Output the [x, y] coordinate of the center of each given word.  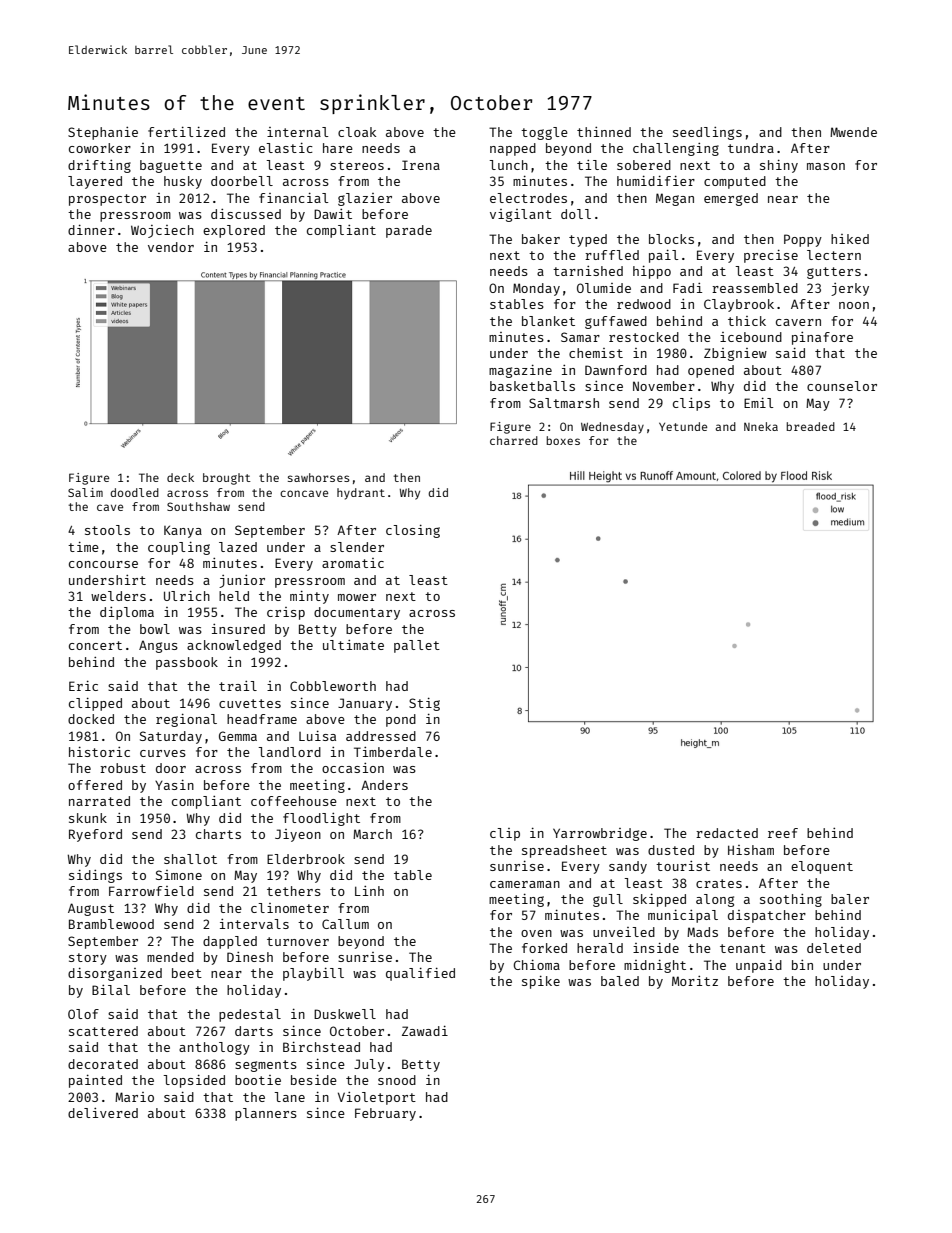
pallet [417, 646]
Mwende [853, 132]
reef [783, 833]
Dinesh [250, 957]
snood [397, 1080]
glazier [365, 199]
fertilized [186, 131]
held [234, 596]
